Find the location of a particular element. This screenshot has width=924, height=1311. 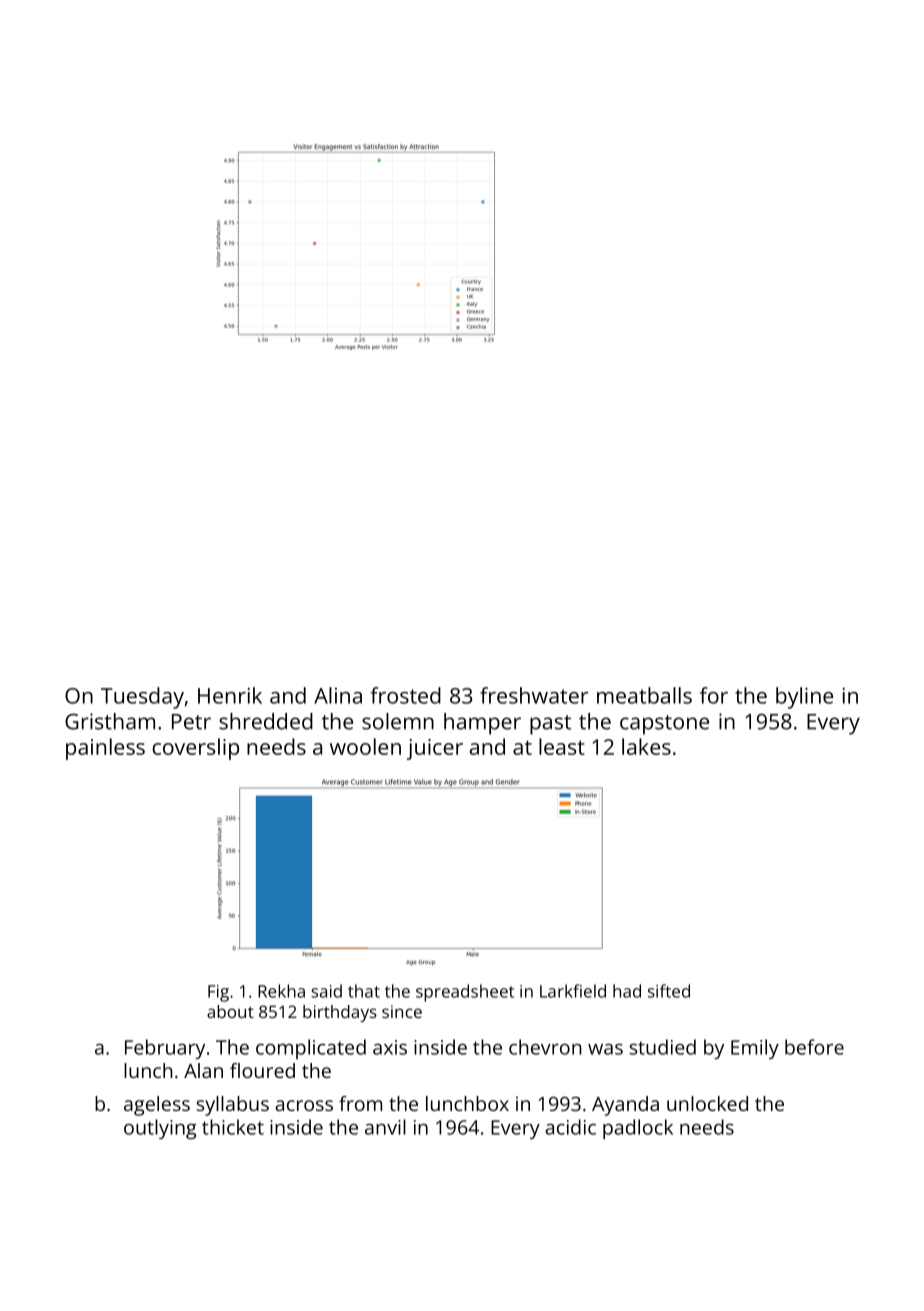

painless is located at coordinates (105, 749).
